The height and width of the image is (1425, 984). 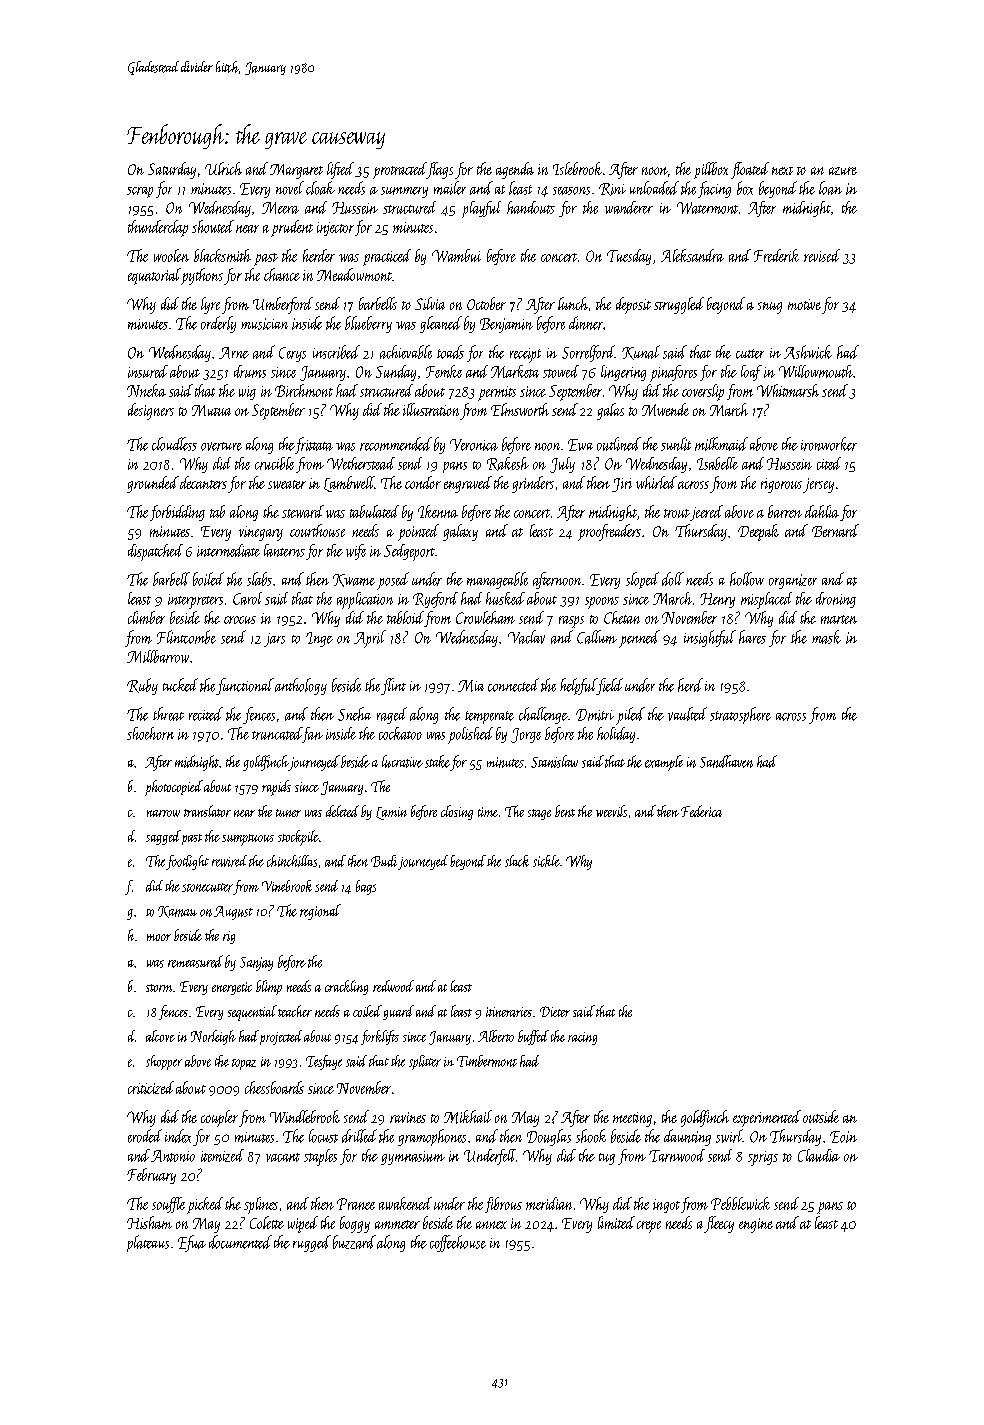 I want to click on Aleksandra, so click(x=692, y=255).
